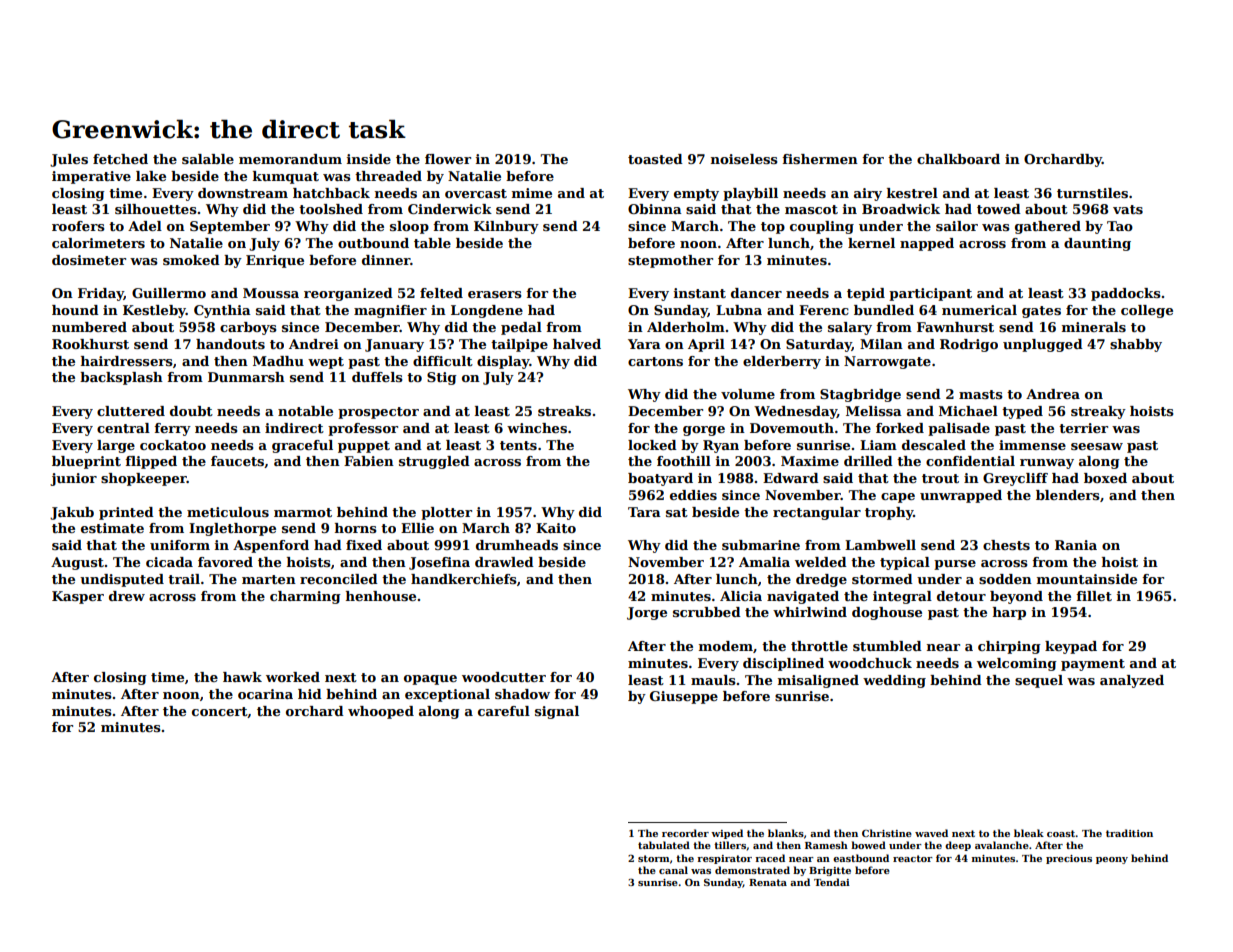 This document has width=1233, height=952. I want to click on paddocks, so click(1126, 294).
